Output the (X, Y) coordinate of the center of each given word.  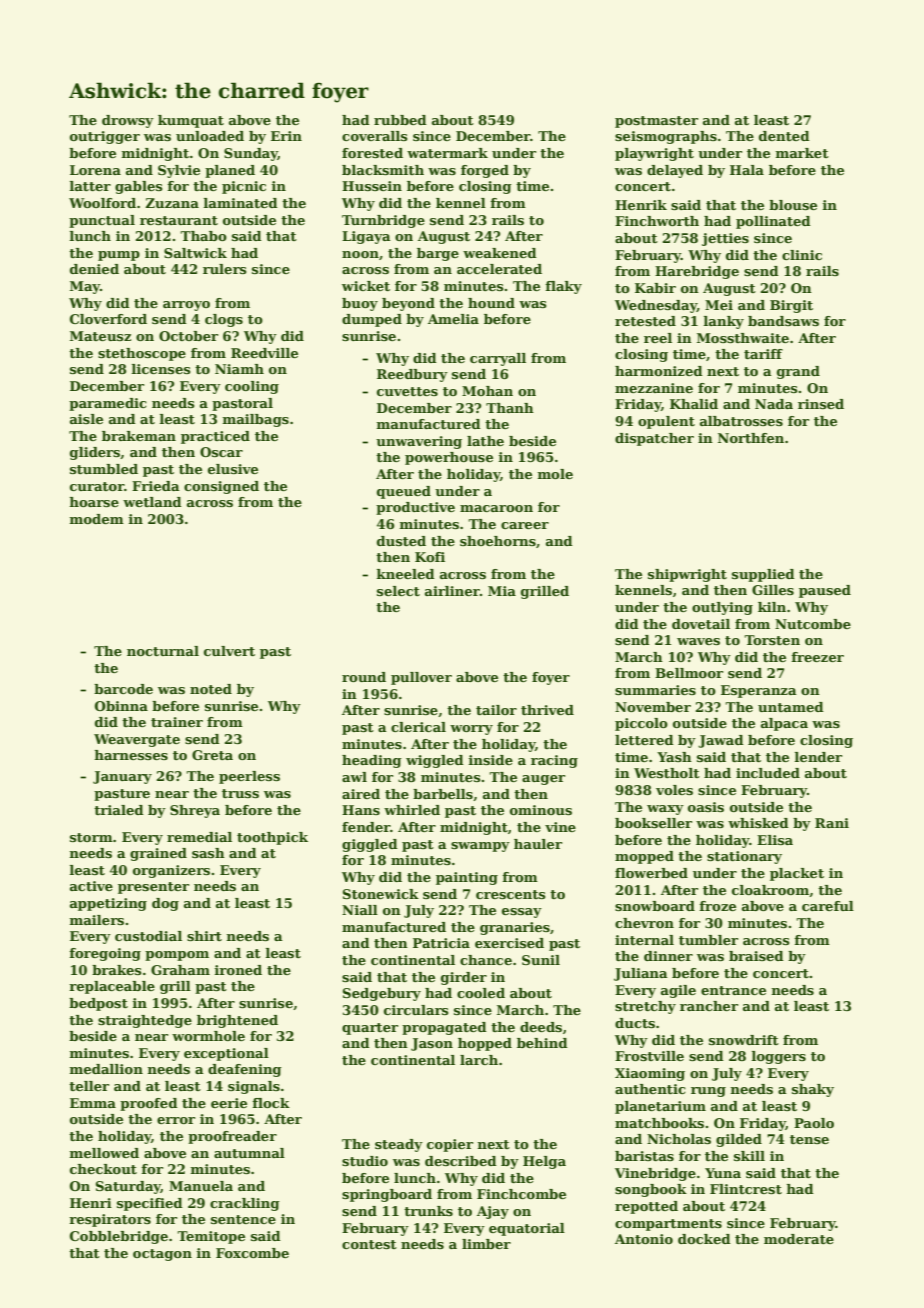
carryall (498, 359)
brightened (237, 1021)
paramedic (108, 404)
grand (798, 372)
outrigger (105, 137)
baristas (644, 1156)
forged (485, 171)
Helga (544, 1162)
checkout (103, 1169)
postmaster (656, 122)
